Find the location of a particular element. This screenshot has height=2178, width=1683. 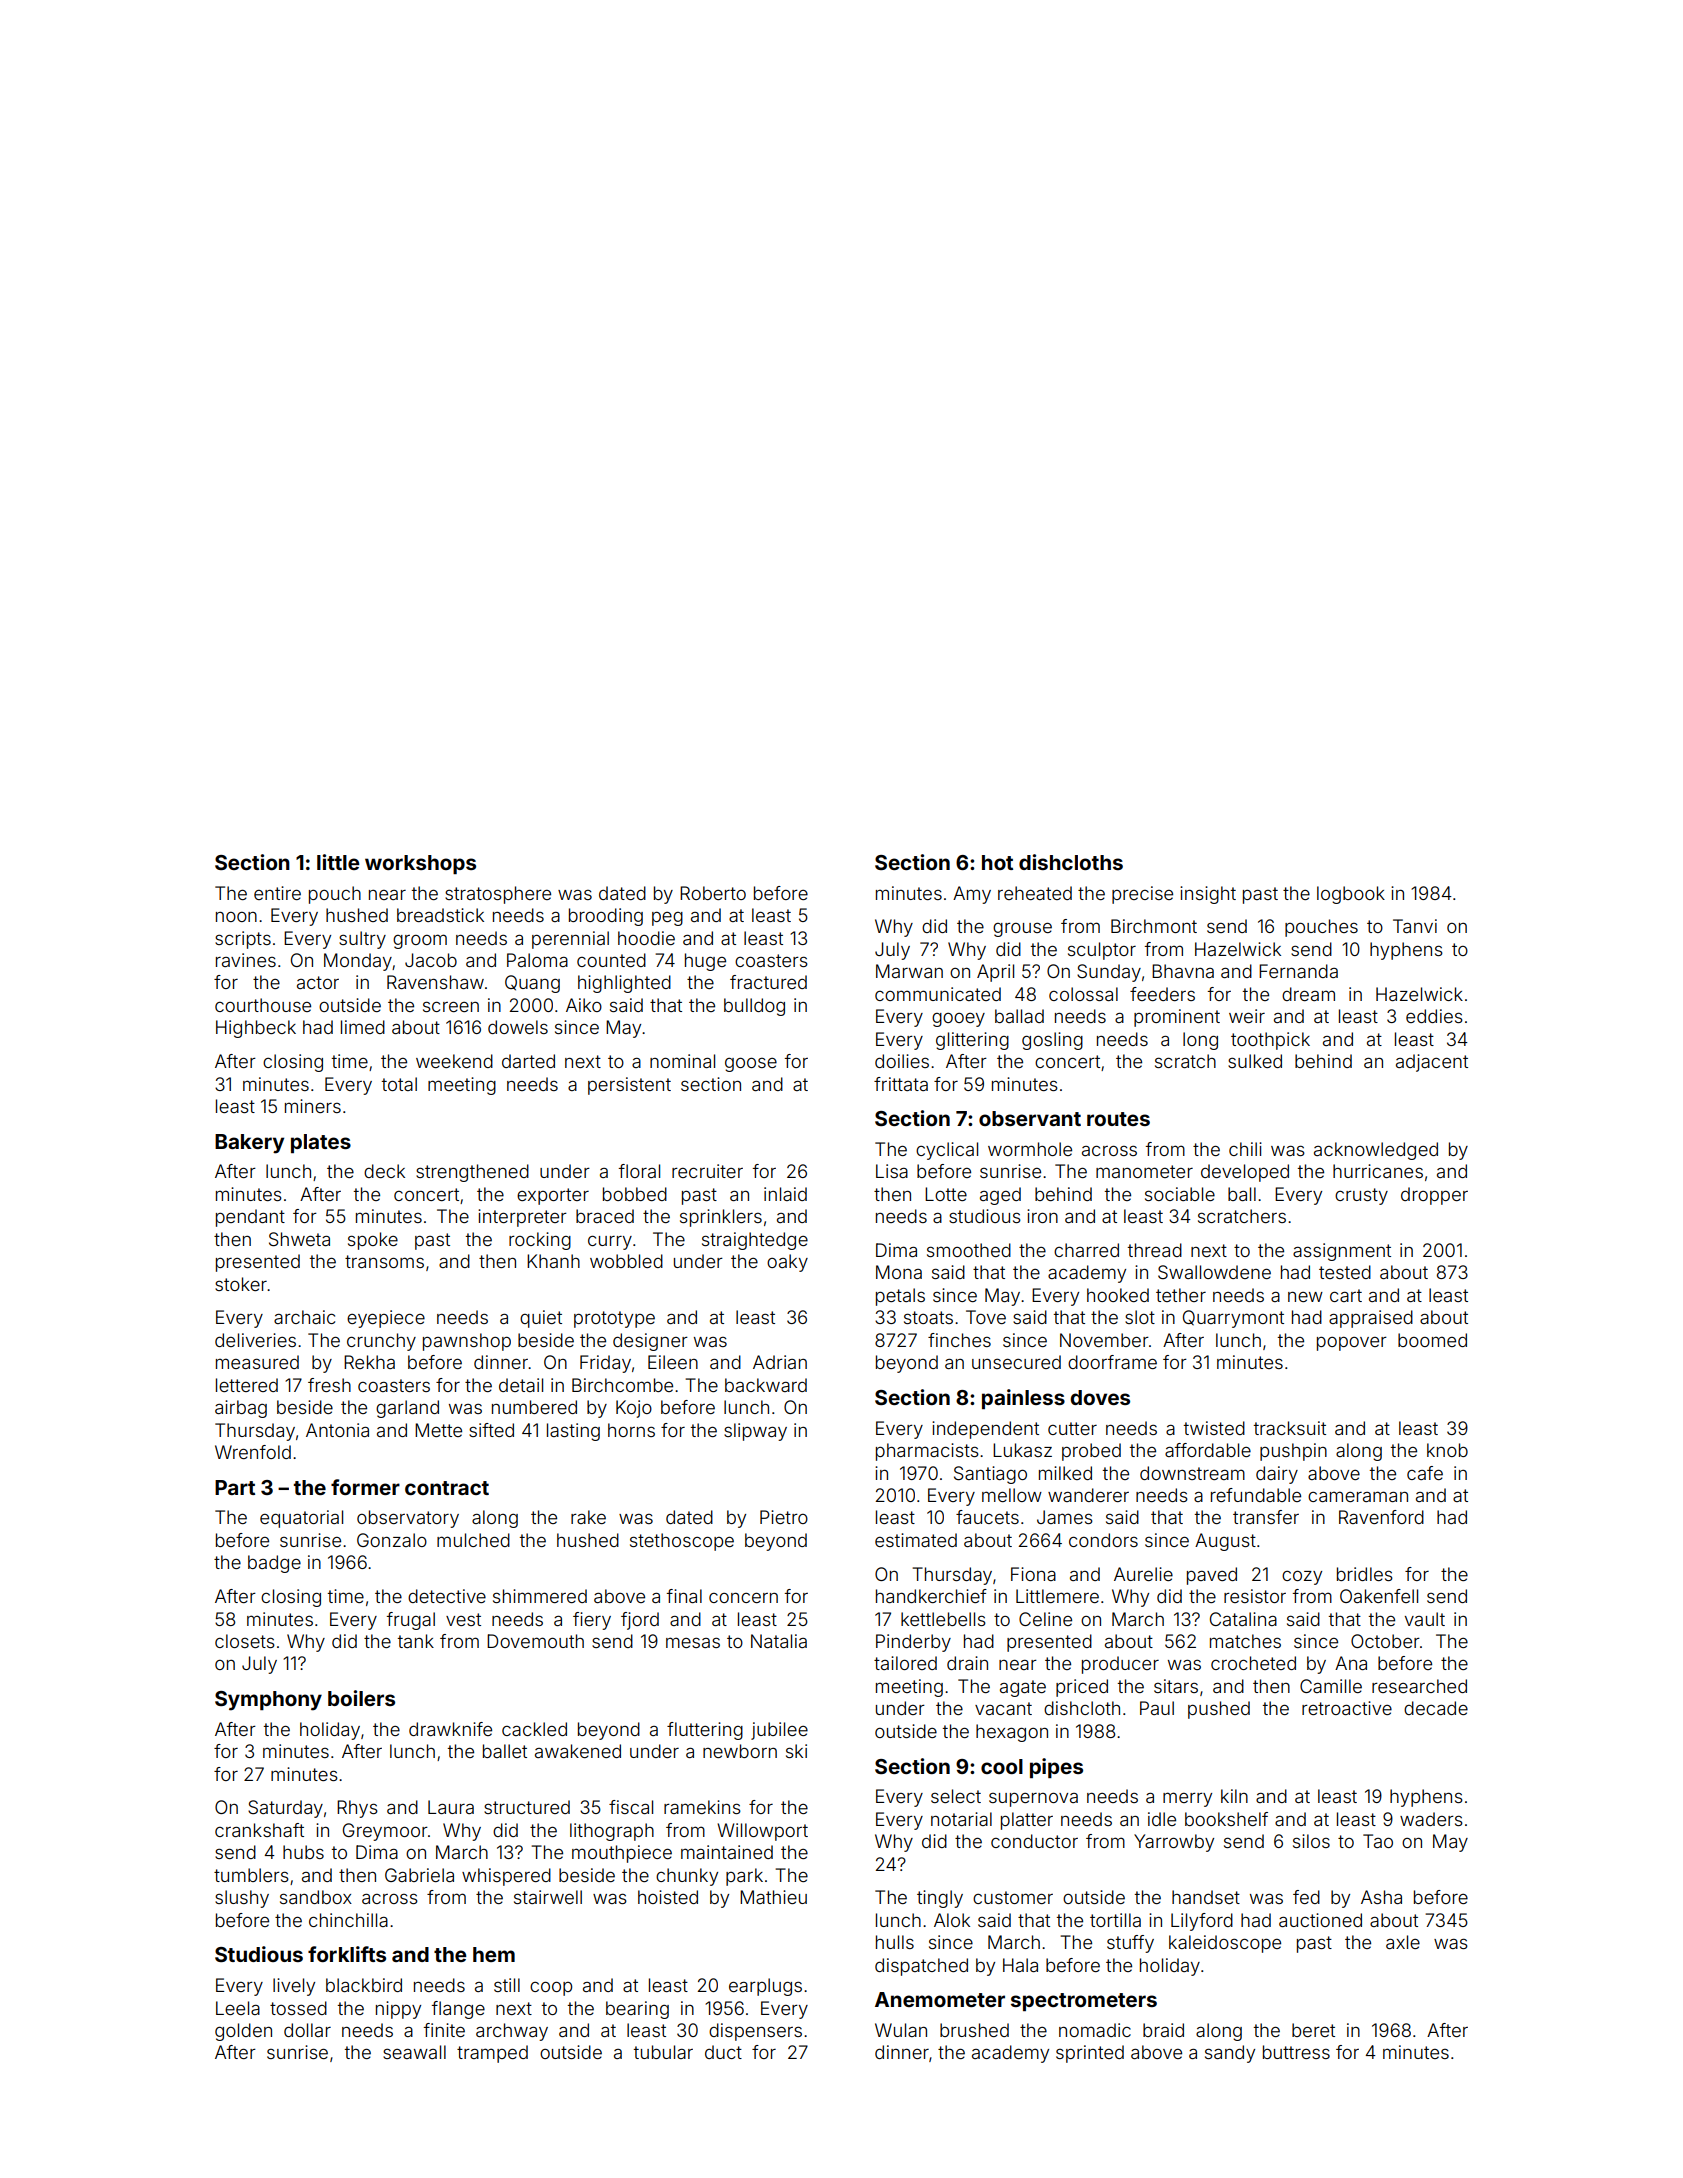

hot is located at coordinates (997, 862).
